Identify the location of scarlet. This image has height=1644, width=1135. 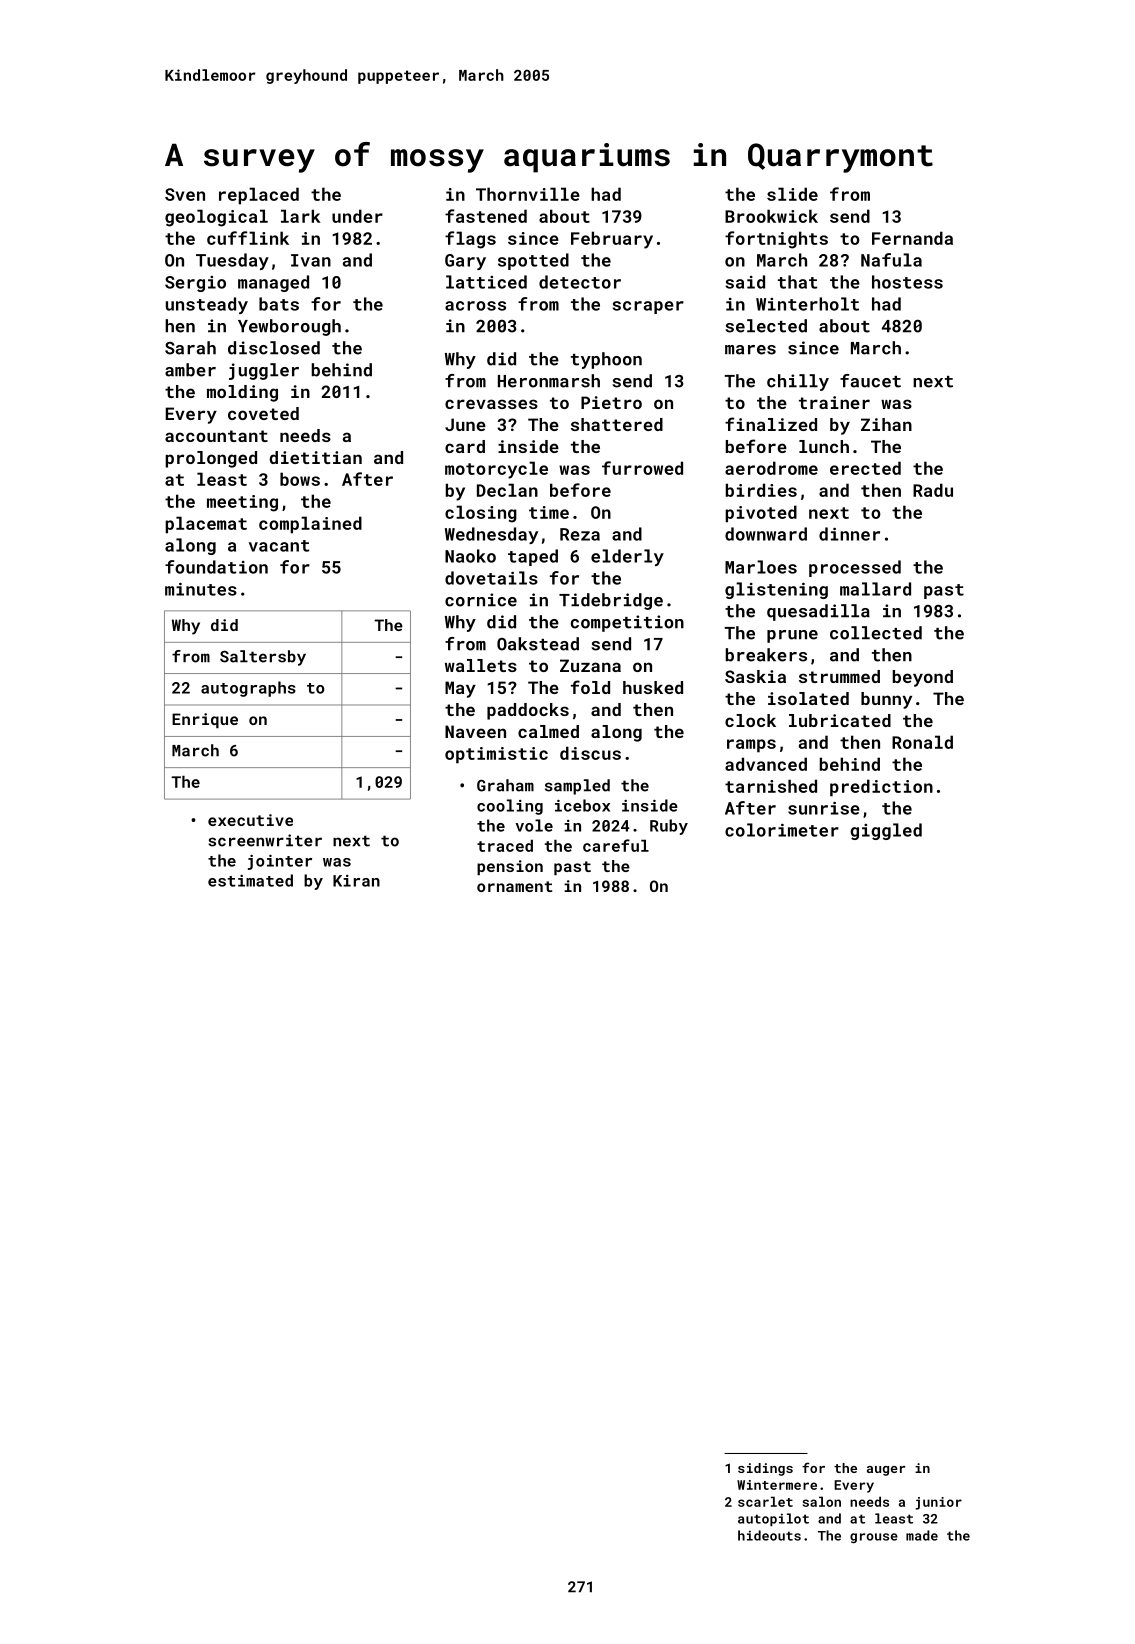
(765, 1501).
